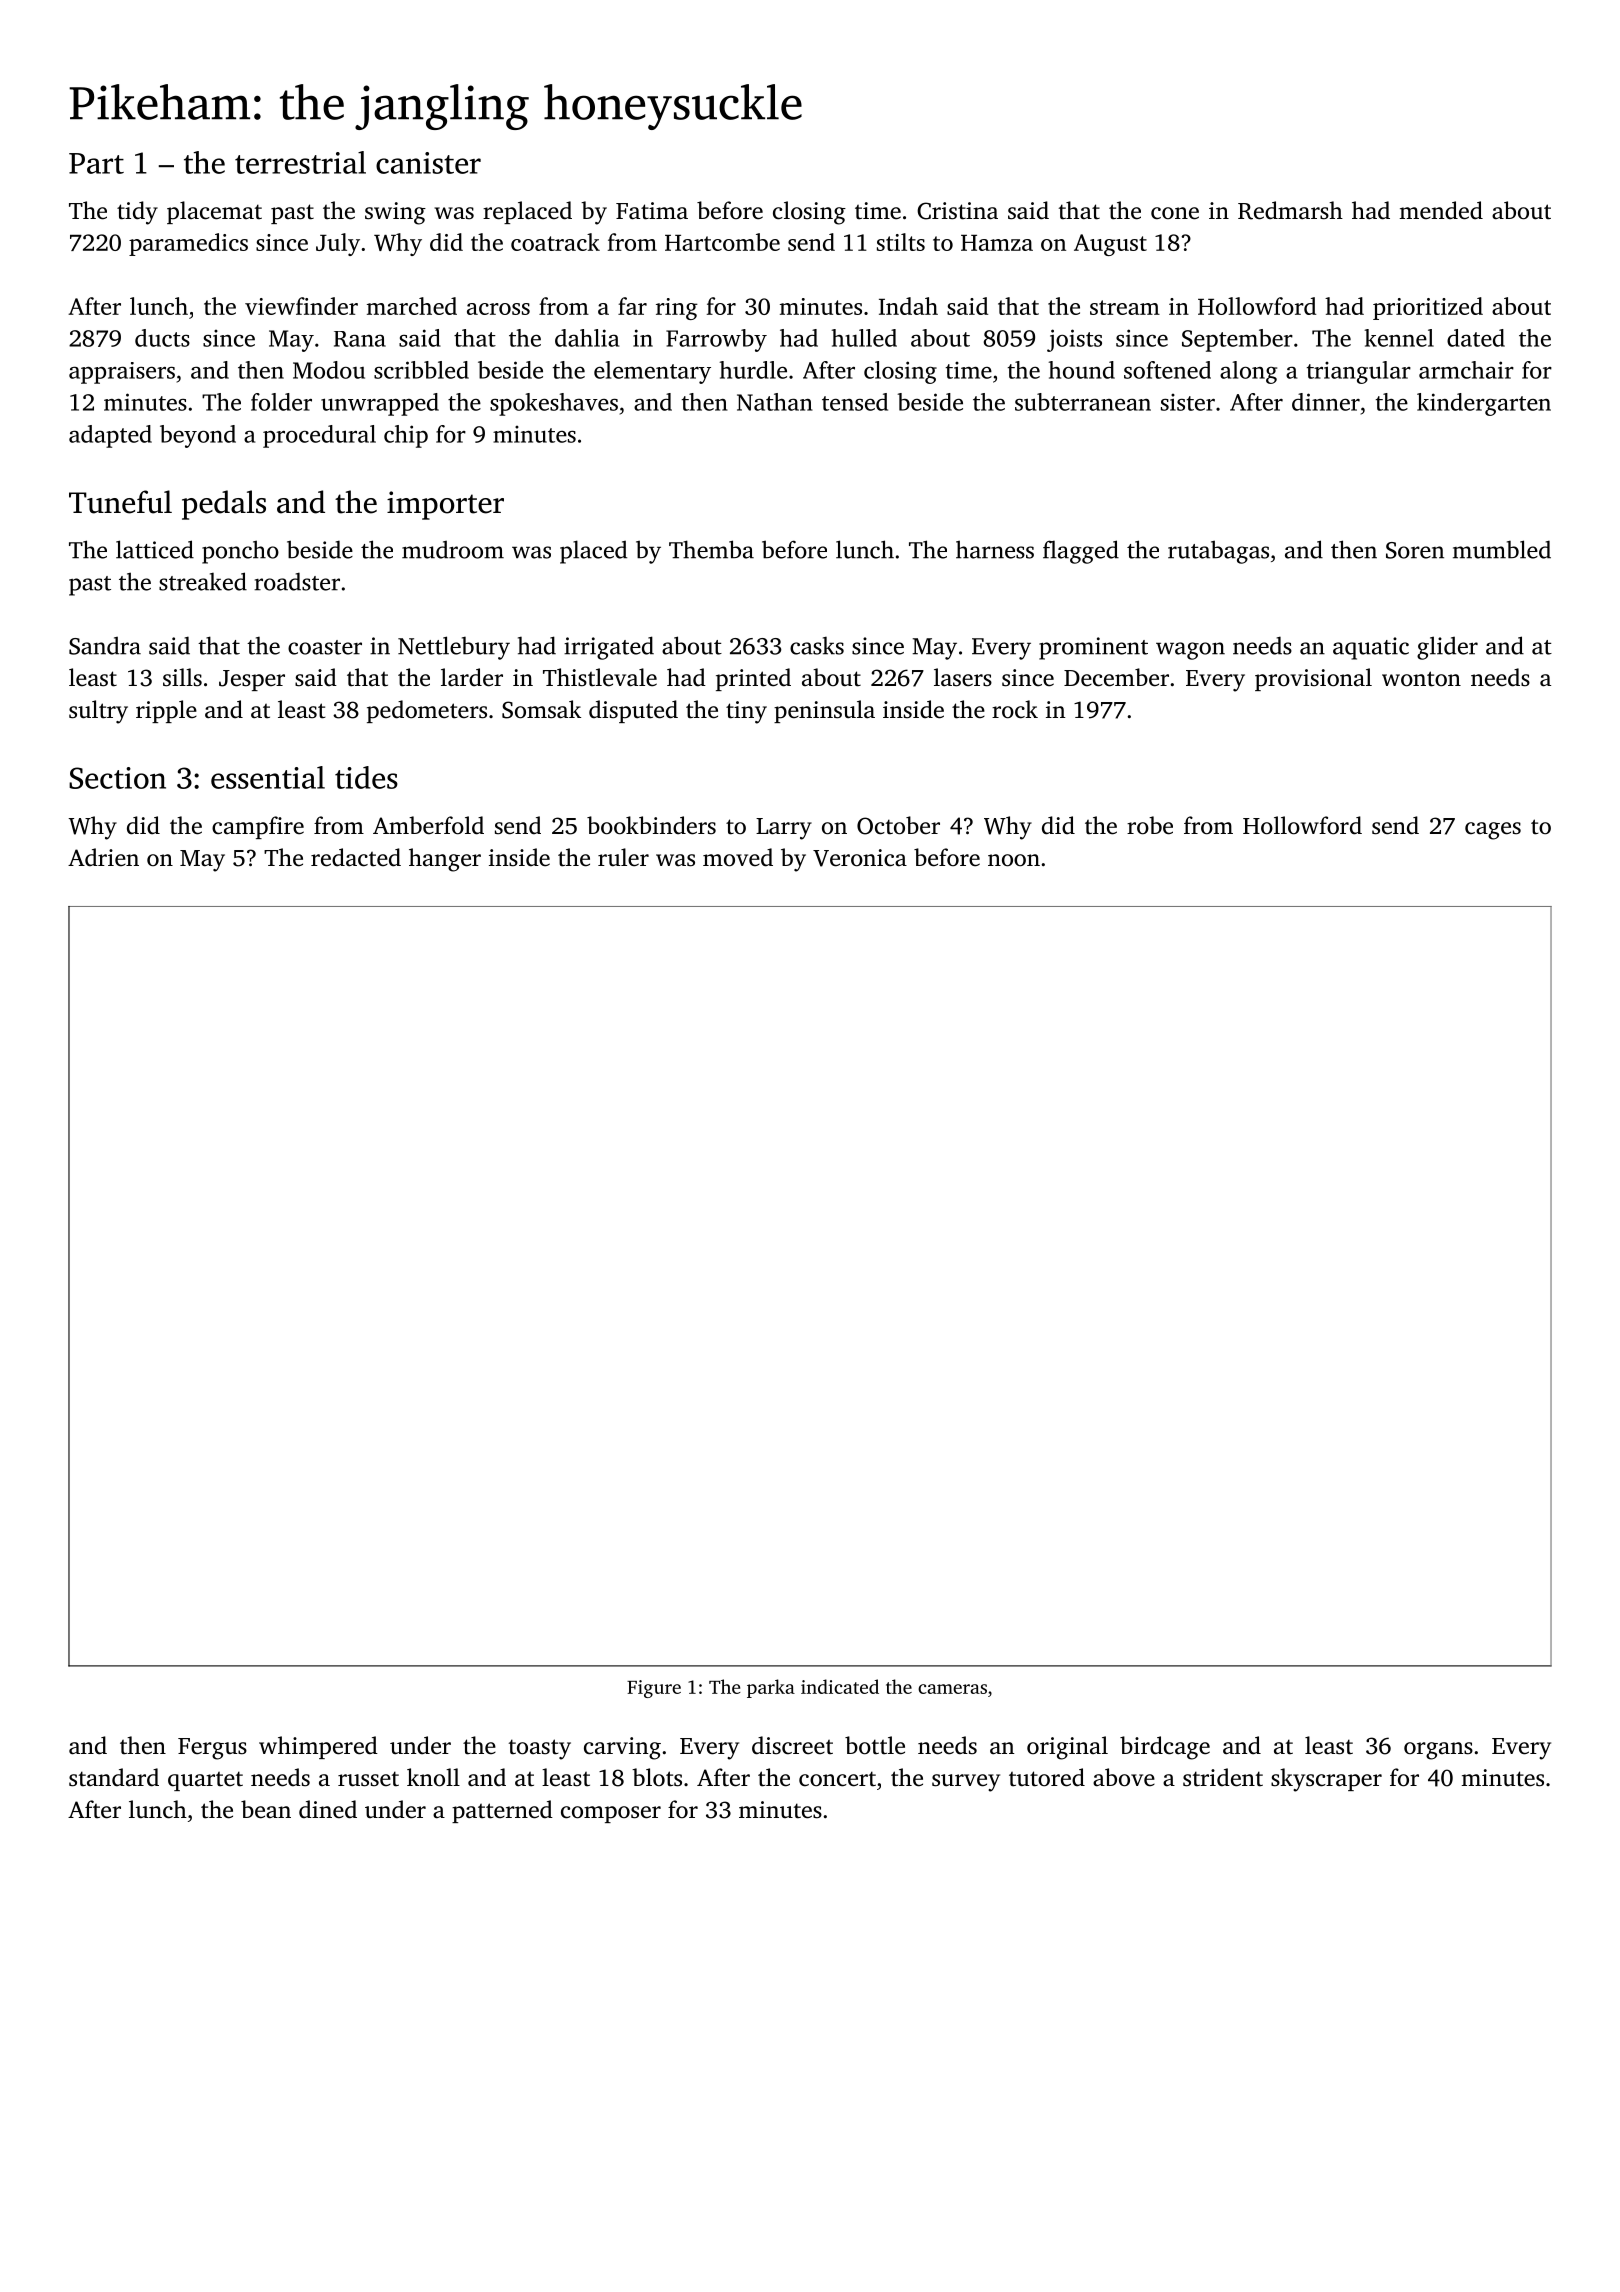 The image size is (1620, 2292). What do you see at coordinates (1441, 210) in the image?
I see `mended` at bounding box center [1441, 210].
